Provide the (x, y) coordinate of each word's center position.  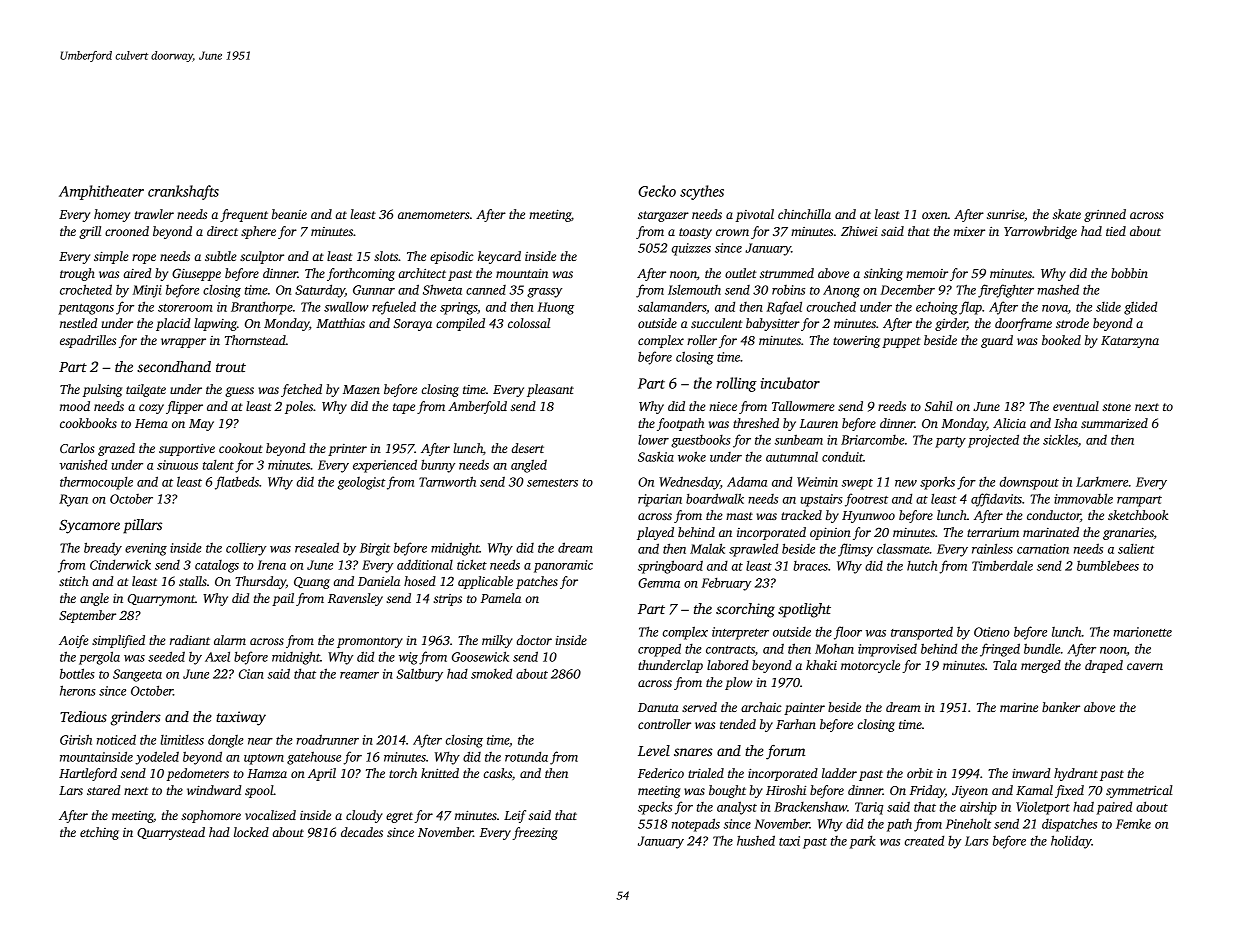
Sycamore (89, 527)
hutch (922, 565)
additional (425, 564)
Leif (515, 816)
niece (723, 406)
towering (856, 342)
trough (77, 274)
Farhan (796, 724)
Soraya (412, 325)
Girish (76, 739)
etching (99, 833)
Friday (927, 791)
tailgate (146, 390)
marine (1019, 707)
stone (1116, 407)
